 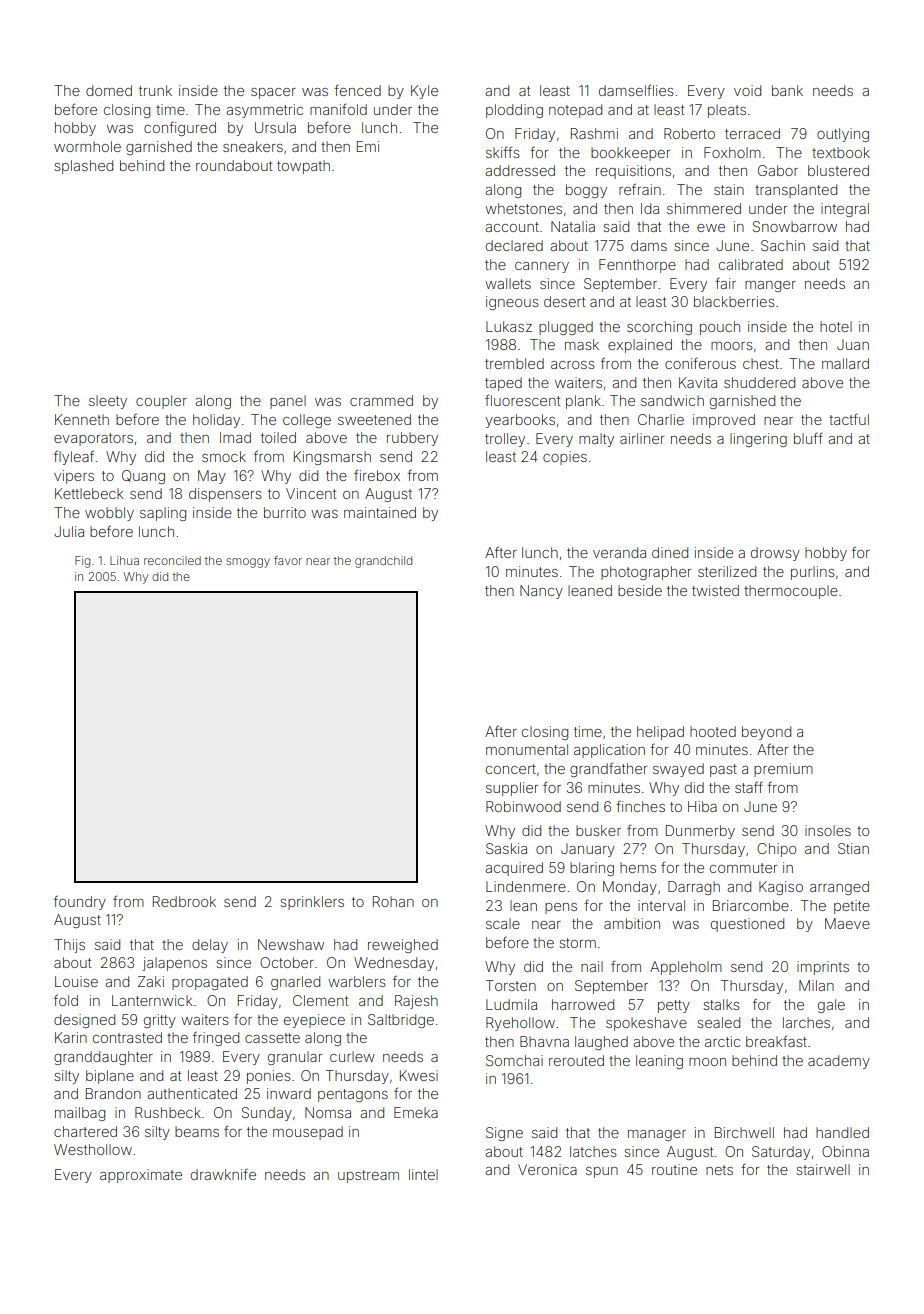 What do you see at coordinates (541, 592) in the image?
I see `Nancy` at bounding box center [541, 592].
